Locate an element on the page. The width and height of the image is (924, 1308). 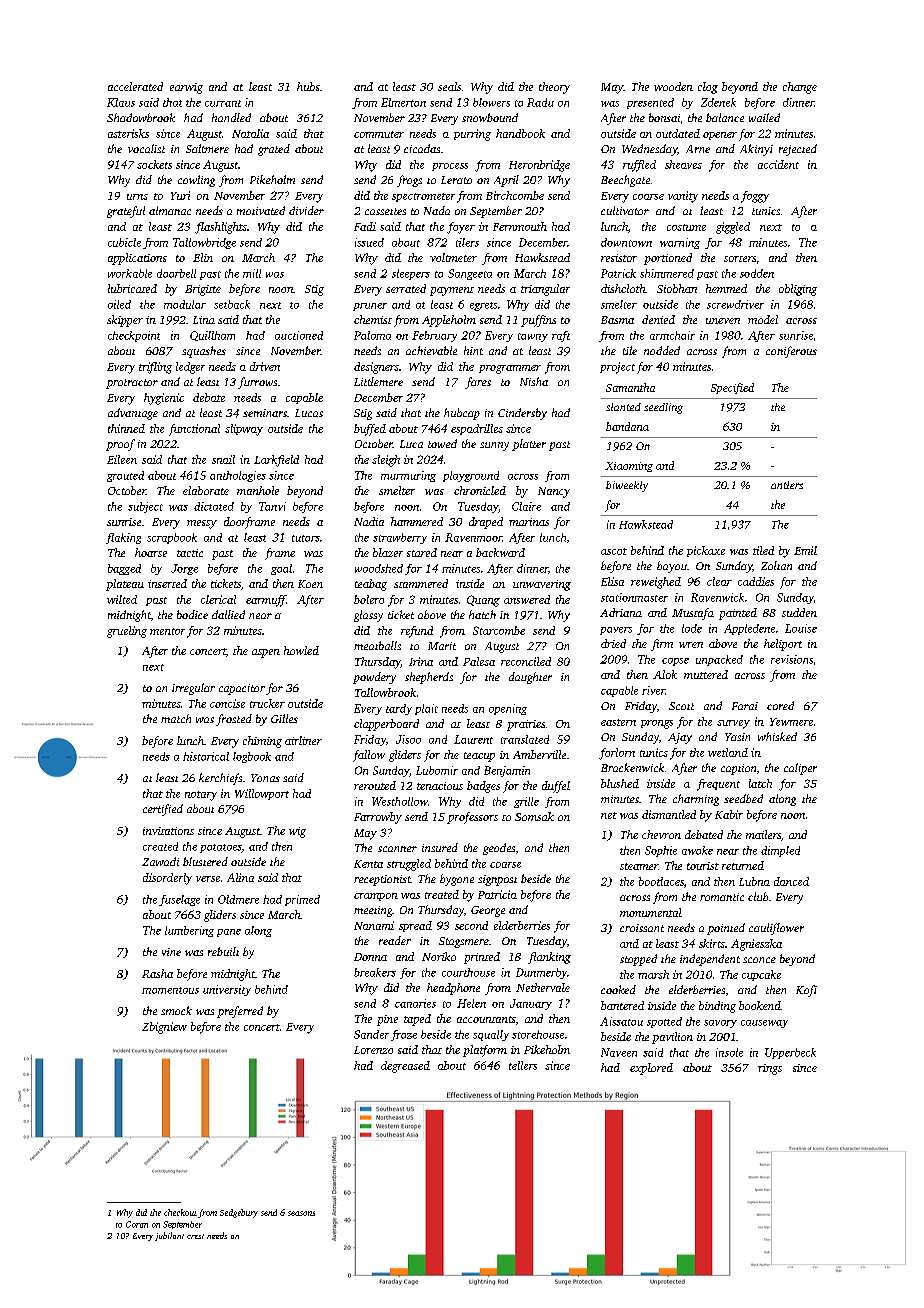
unpacked is located at coordinates (719, 660).
